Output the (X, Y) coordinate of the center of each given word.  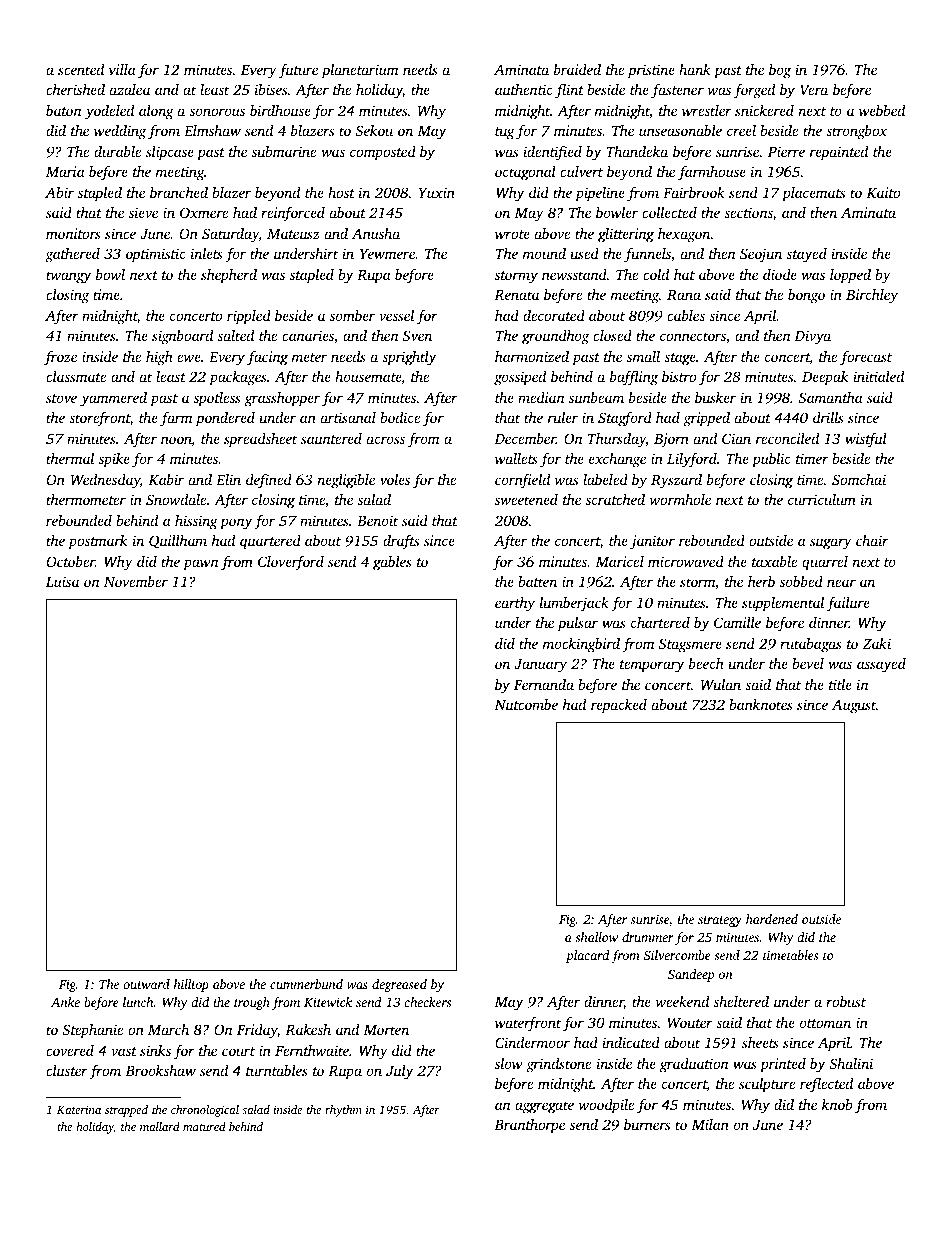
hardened (772, 919)
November (136, 581)
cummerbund (306, 984)
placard (588, 956)
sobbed (801, 581)
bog (780, 71)
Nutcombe (526, 704)
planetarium (360, 71)
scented (81, 69)
